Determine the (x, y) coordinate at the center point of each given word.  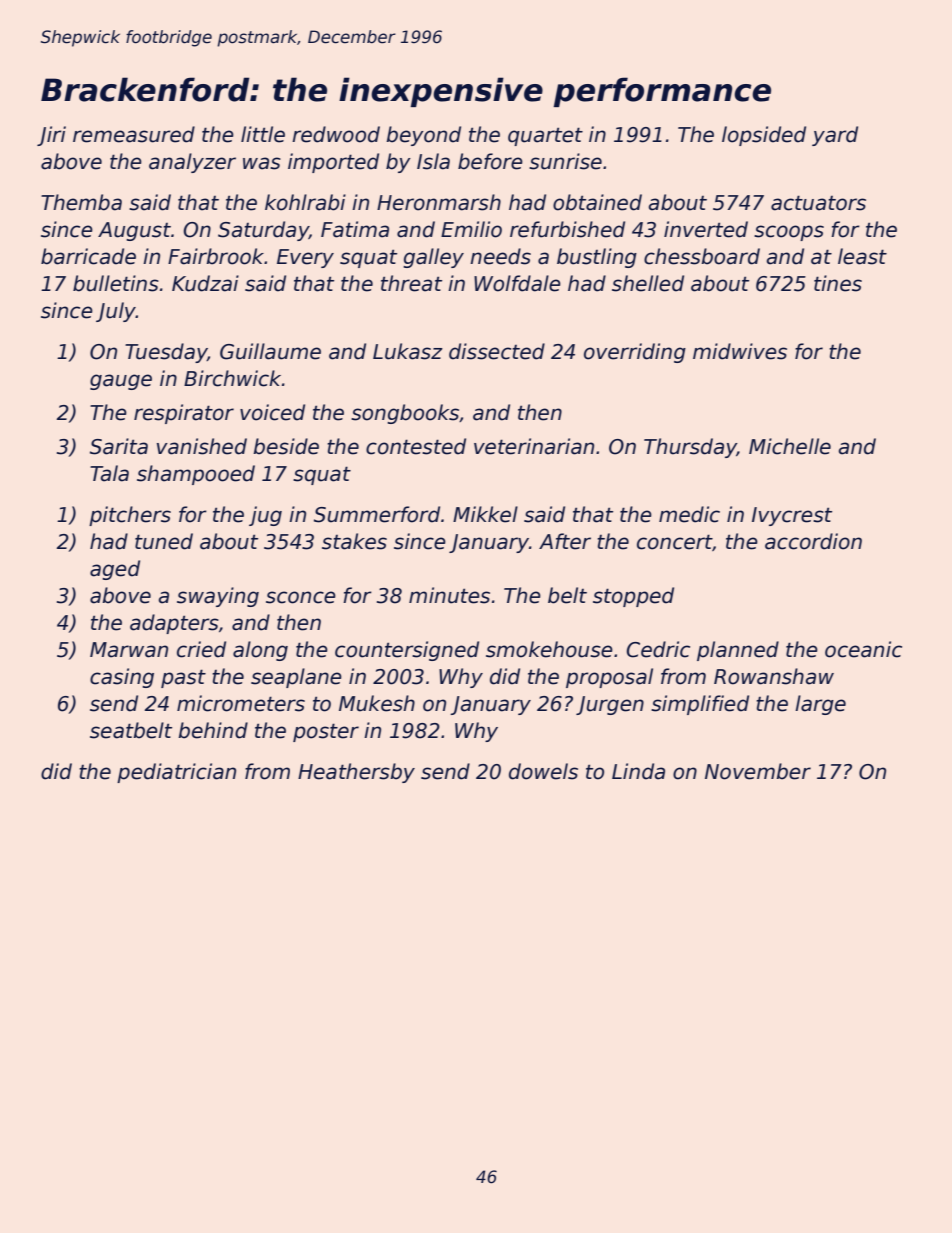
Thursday (690, 448)
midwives (740, 351)
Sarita (119, 446)
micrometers (241, 703)
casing (122, 678)
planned (738, 651)
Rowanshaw (774, 676)
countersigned (407, 651)
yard (835, 136)
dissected (497, 351)
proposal (609, 678)
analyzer (192, 163)
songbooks (405, 414)
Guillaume (270, 351)
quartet (545, 136)
